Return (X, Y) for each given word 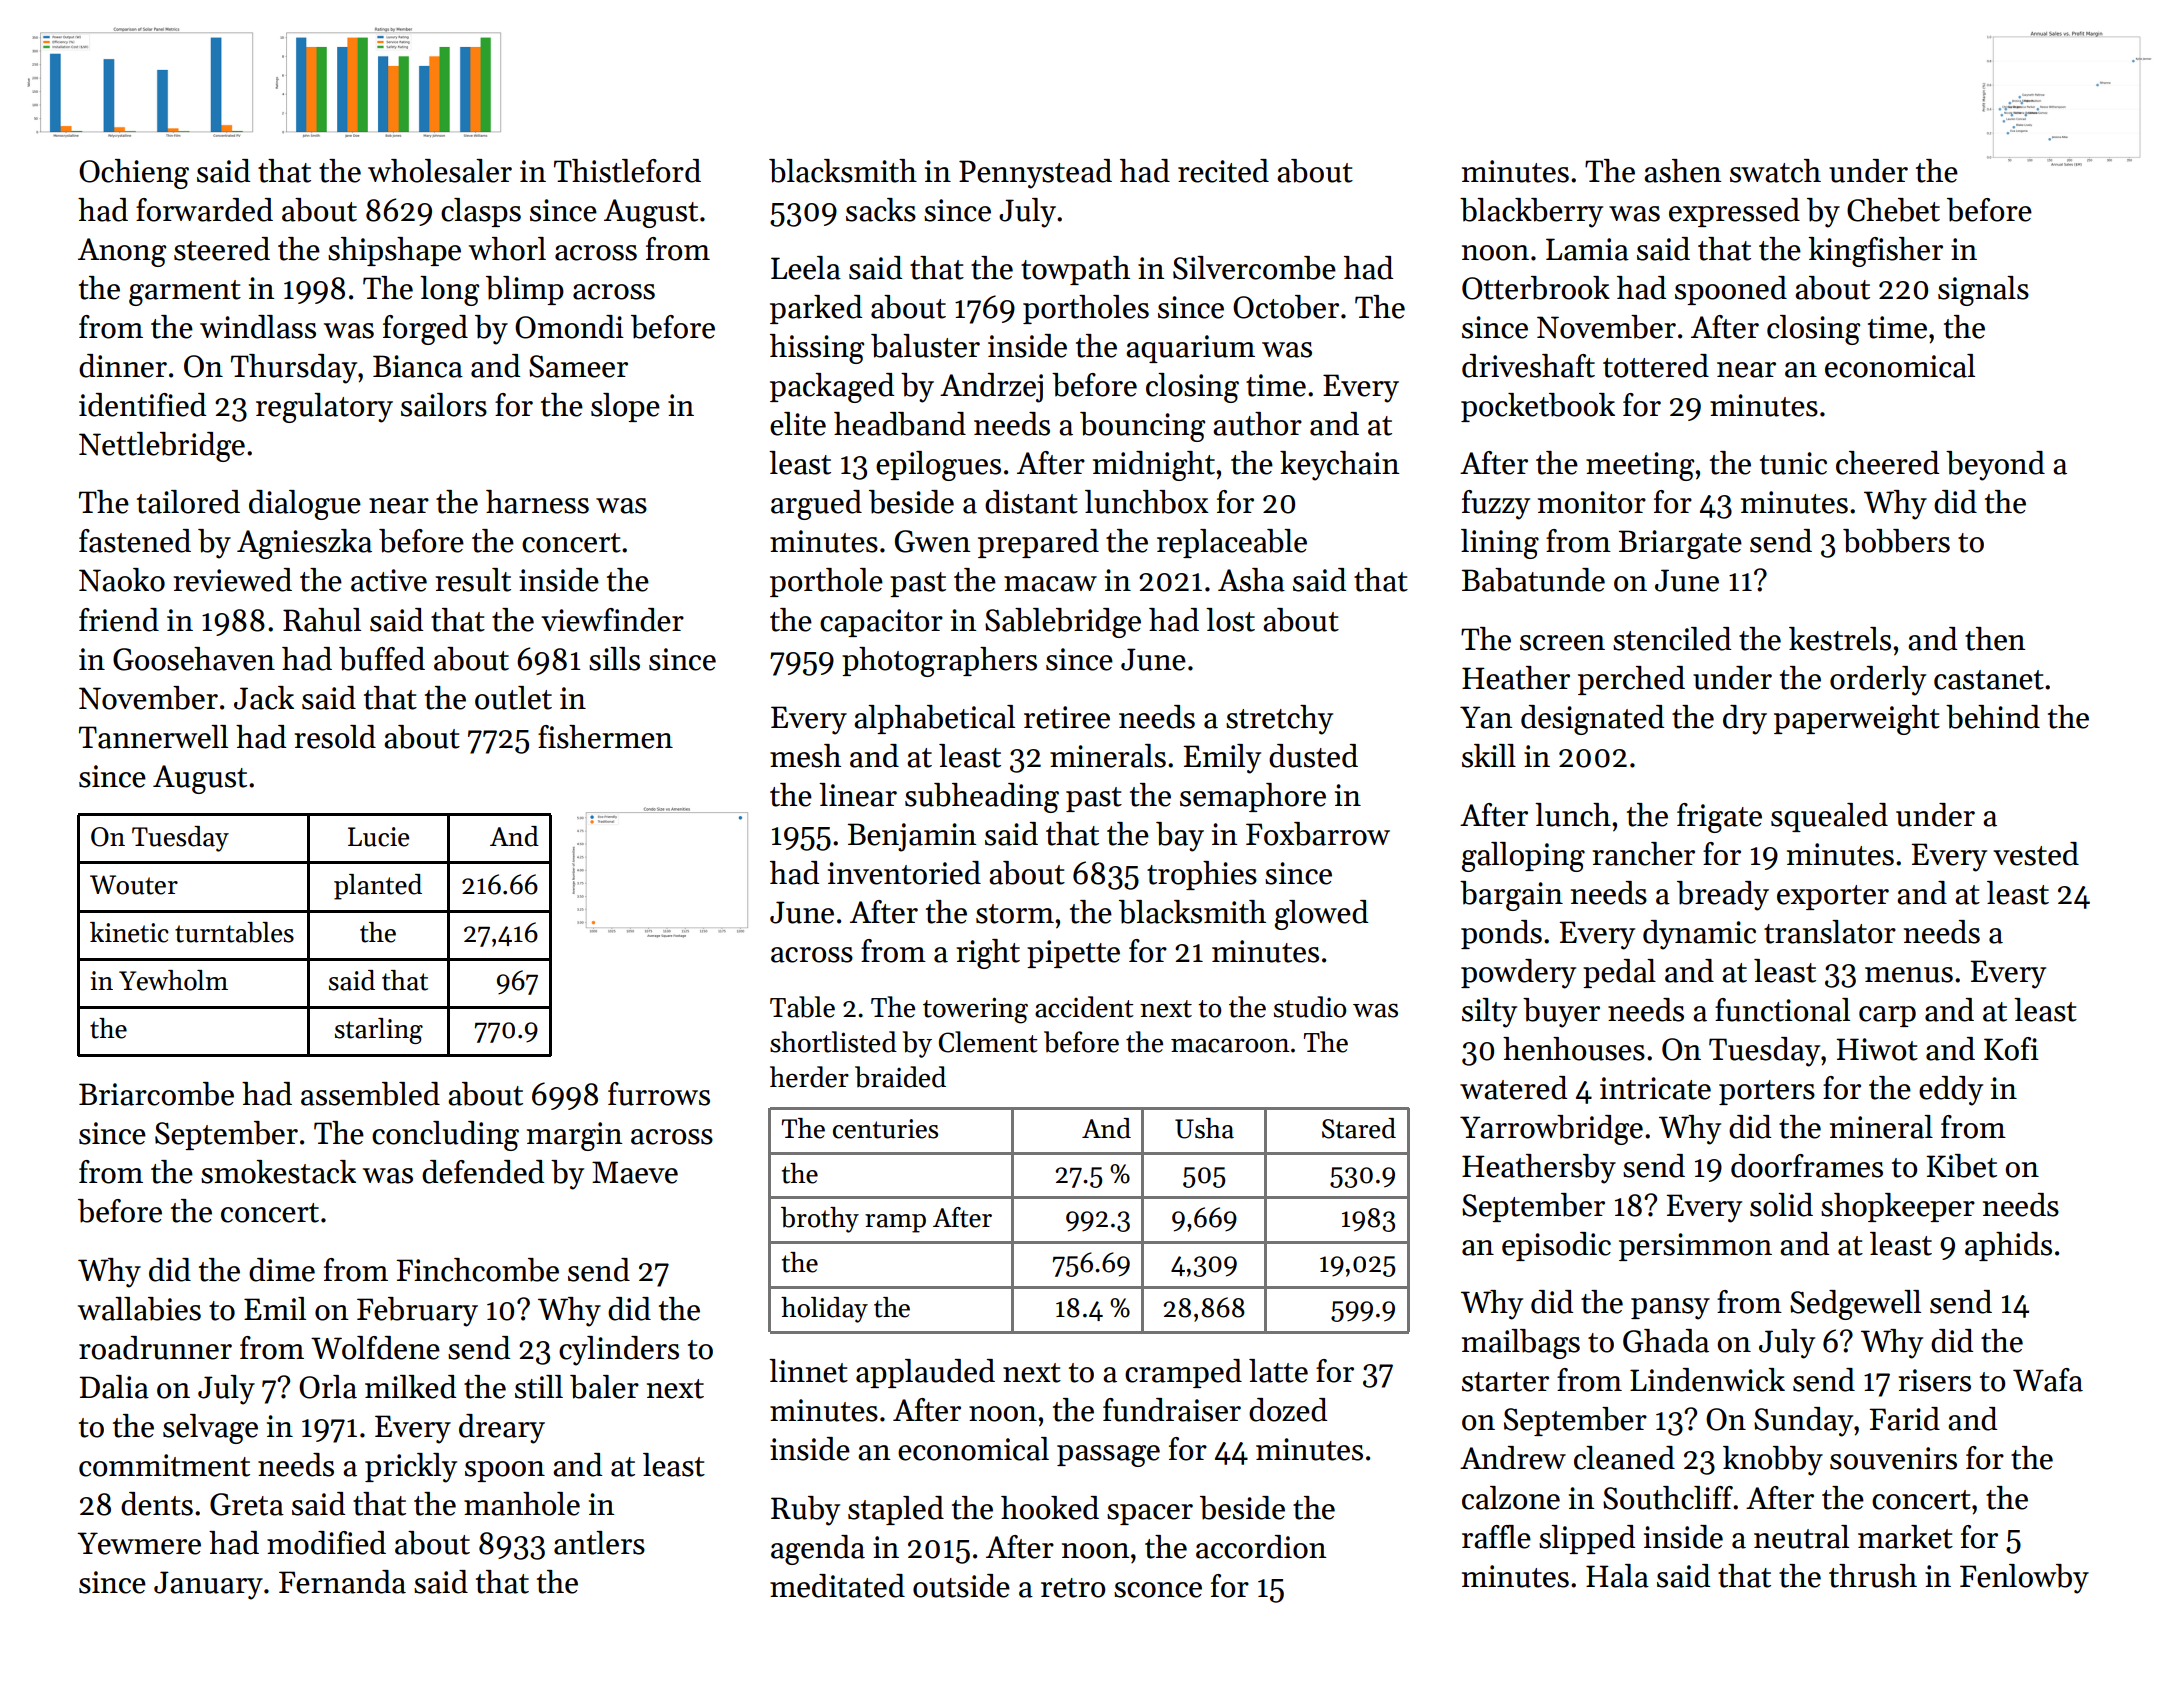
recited (1223, 171)
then (1995, 639)
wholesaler (440, 171)
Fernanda (342, 1582)
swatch (1775, 171)
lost (1230, 620)
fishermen (605, 737)
